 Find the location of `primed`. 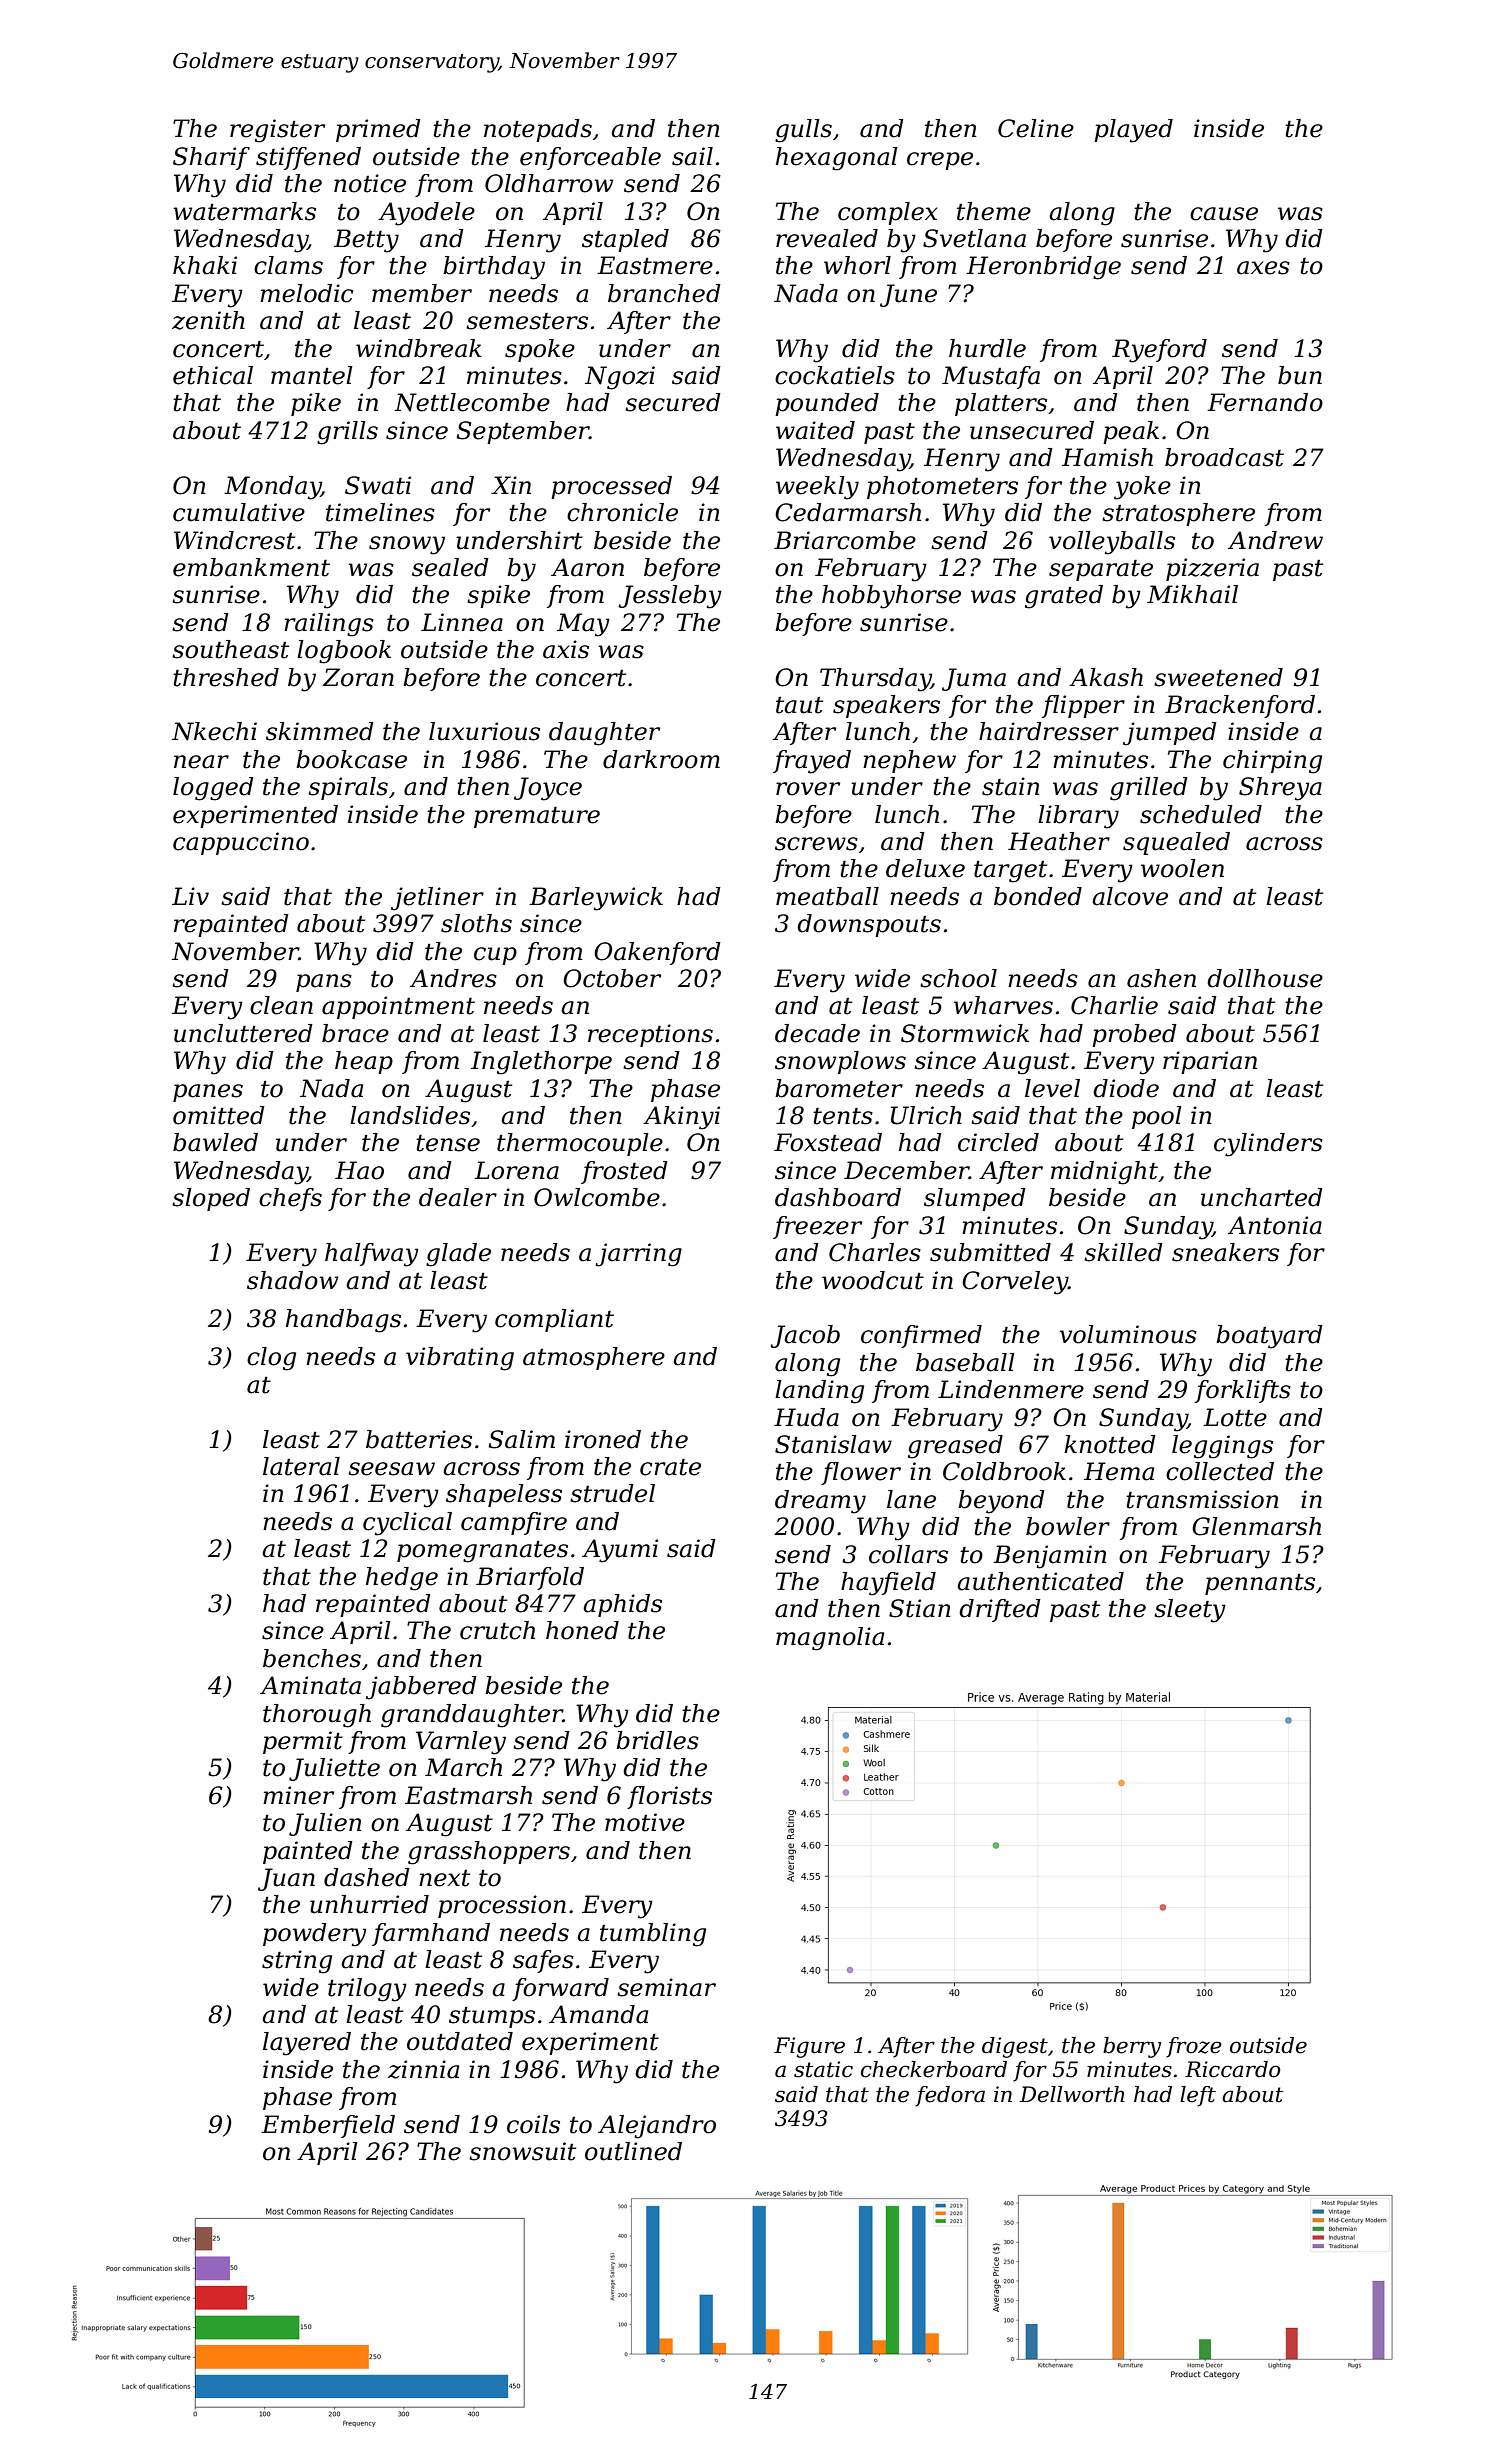

primed is located at coordinates (378, 130).
